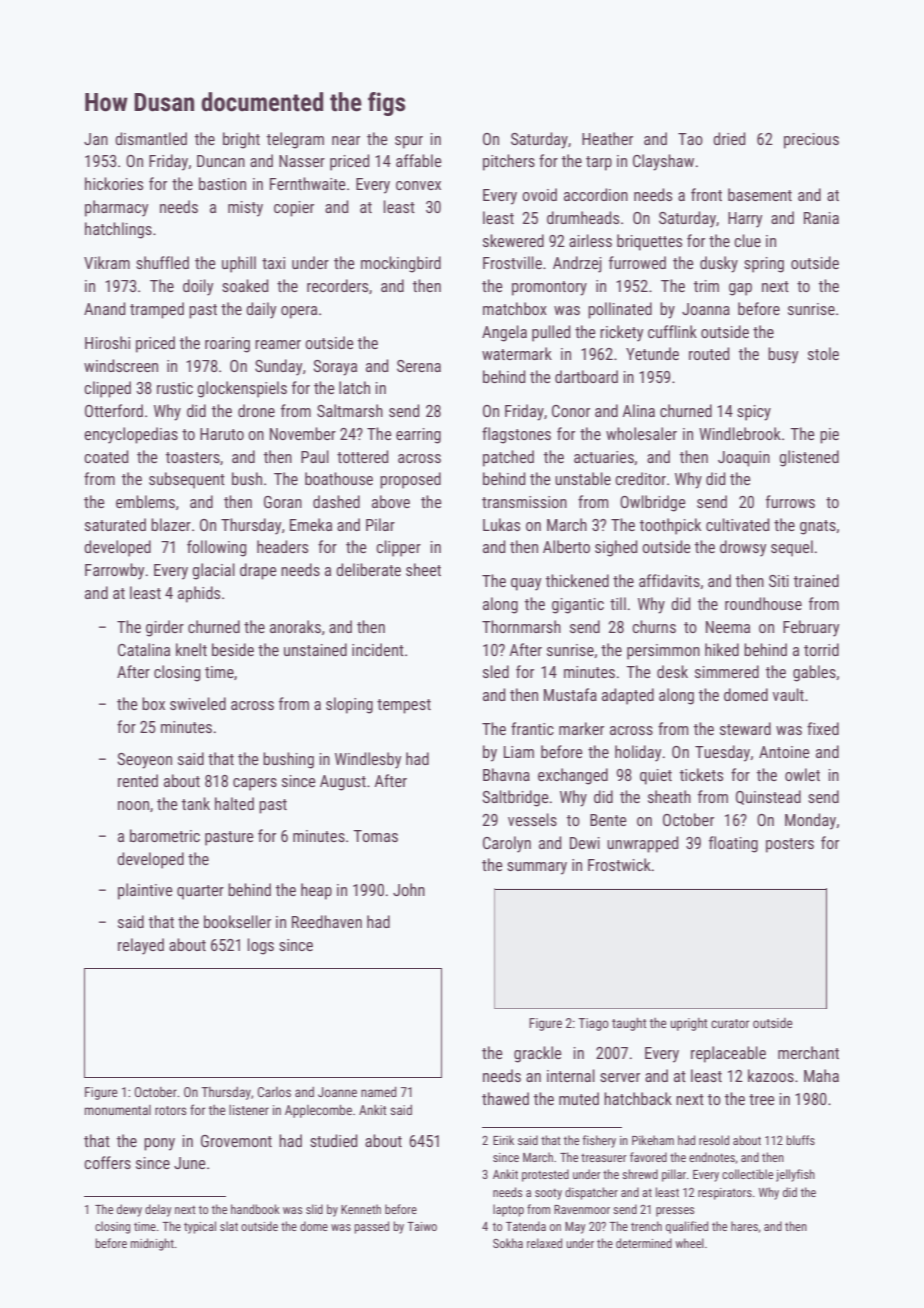 This image has width=924, height=1308. I want to click on tree, so click(762, 1099).
